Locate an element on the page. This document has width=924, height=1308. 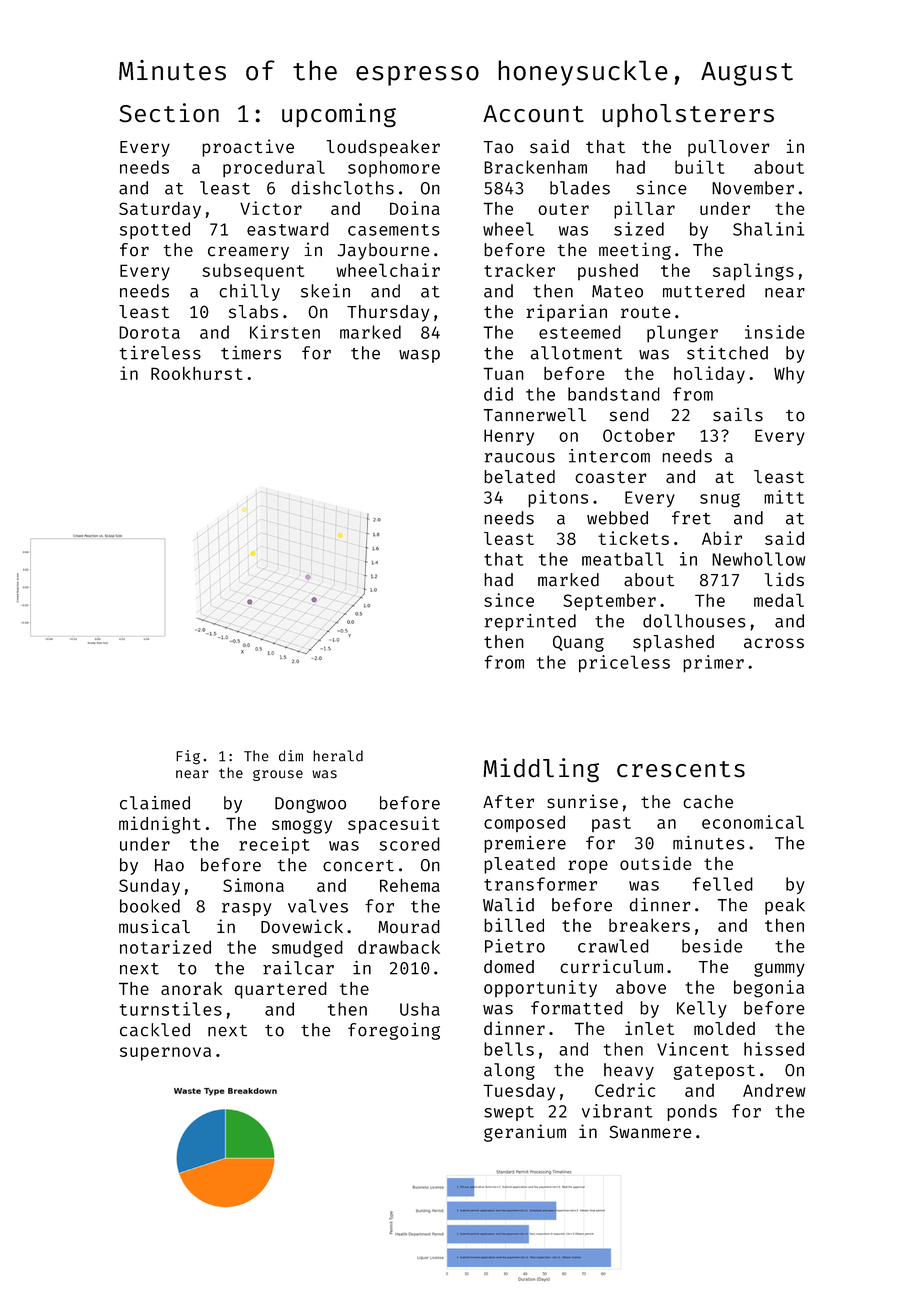
smudged is located at coordinates (307, 949).
